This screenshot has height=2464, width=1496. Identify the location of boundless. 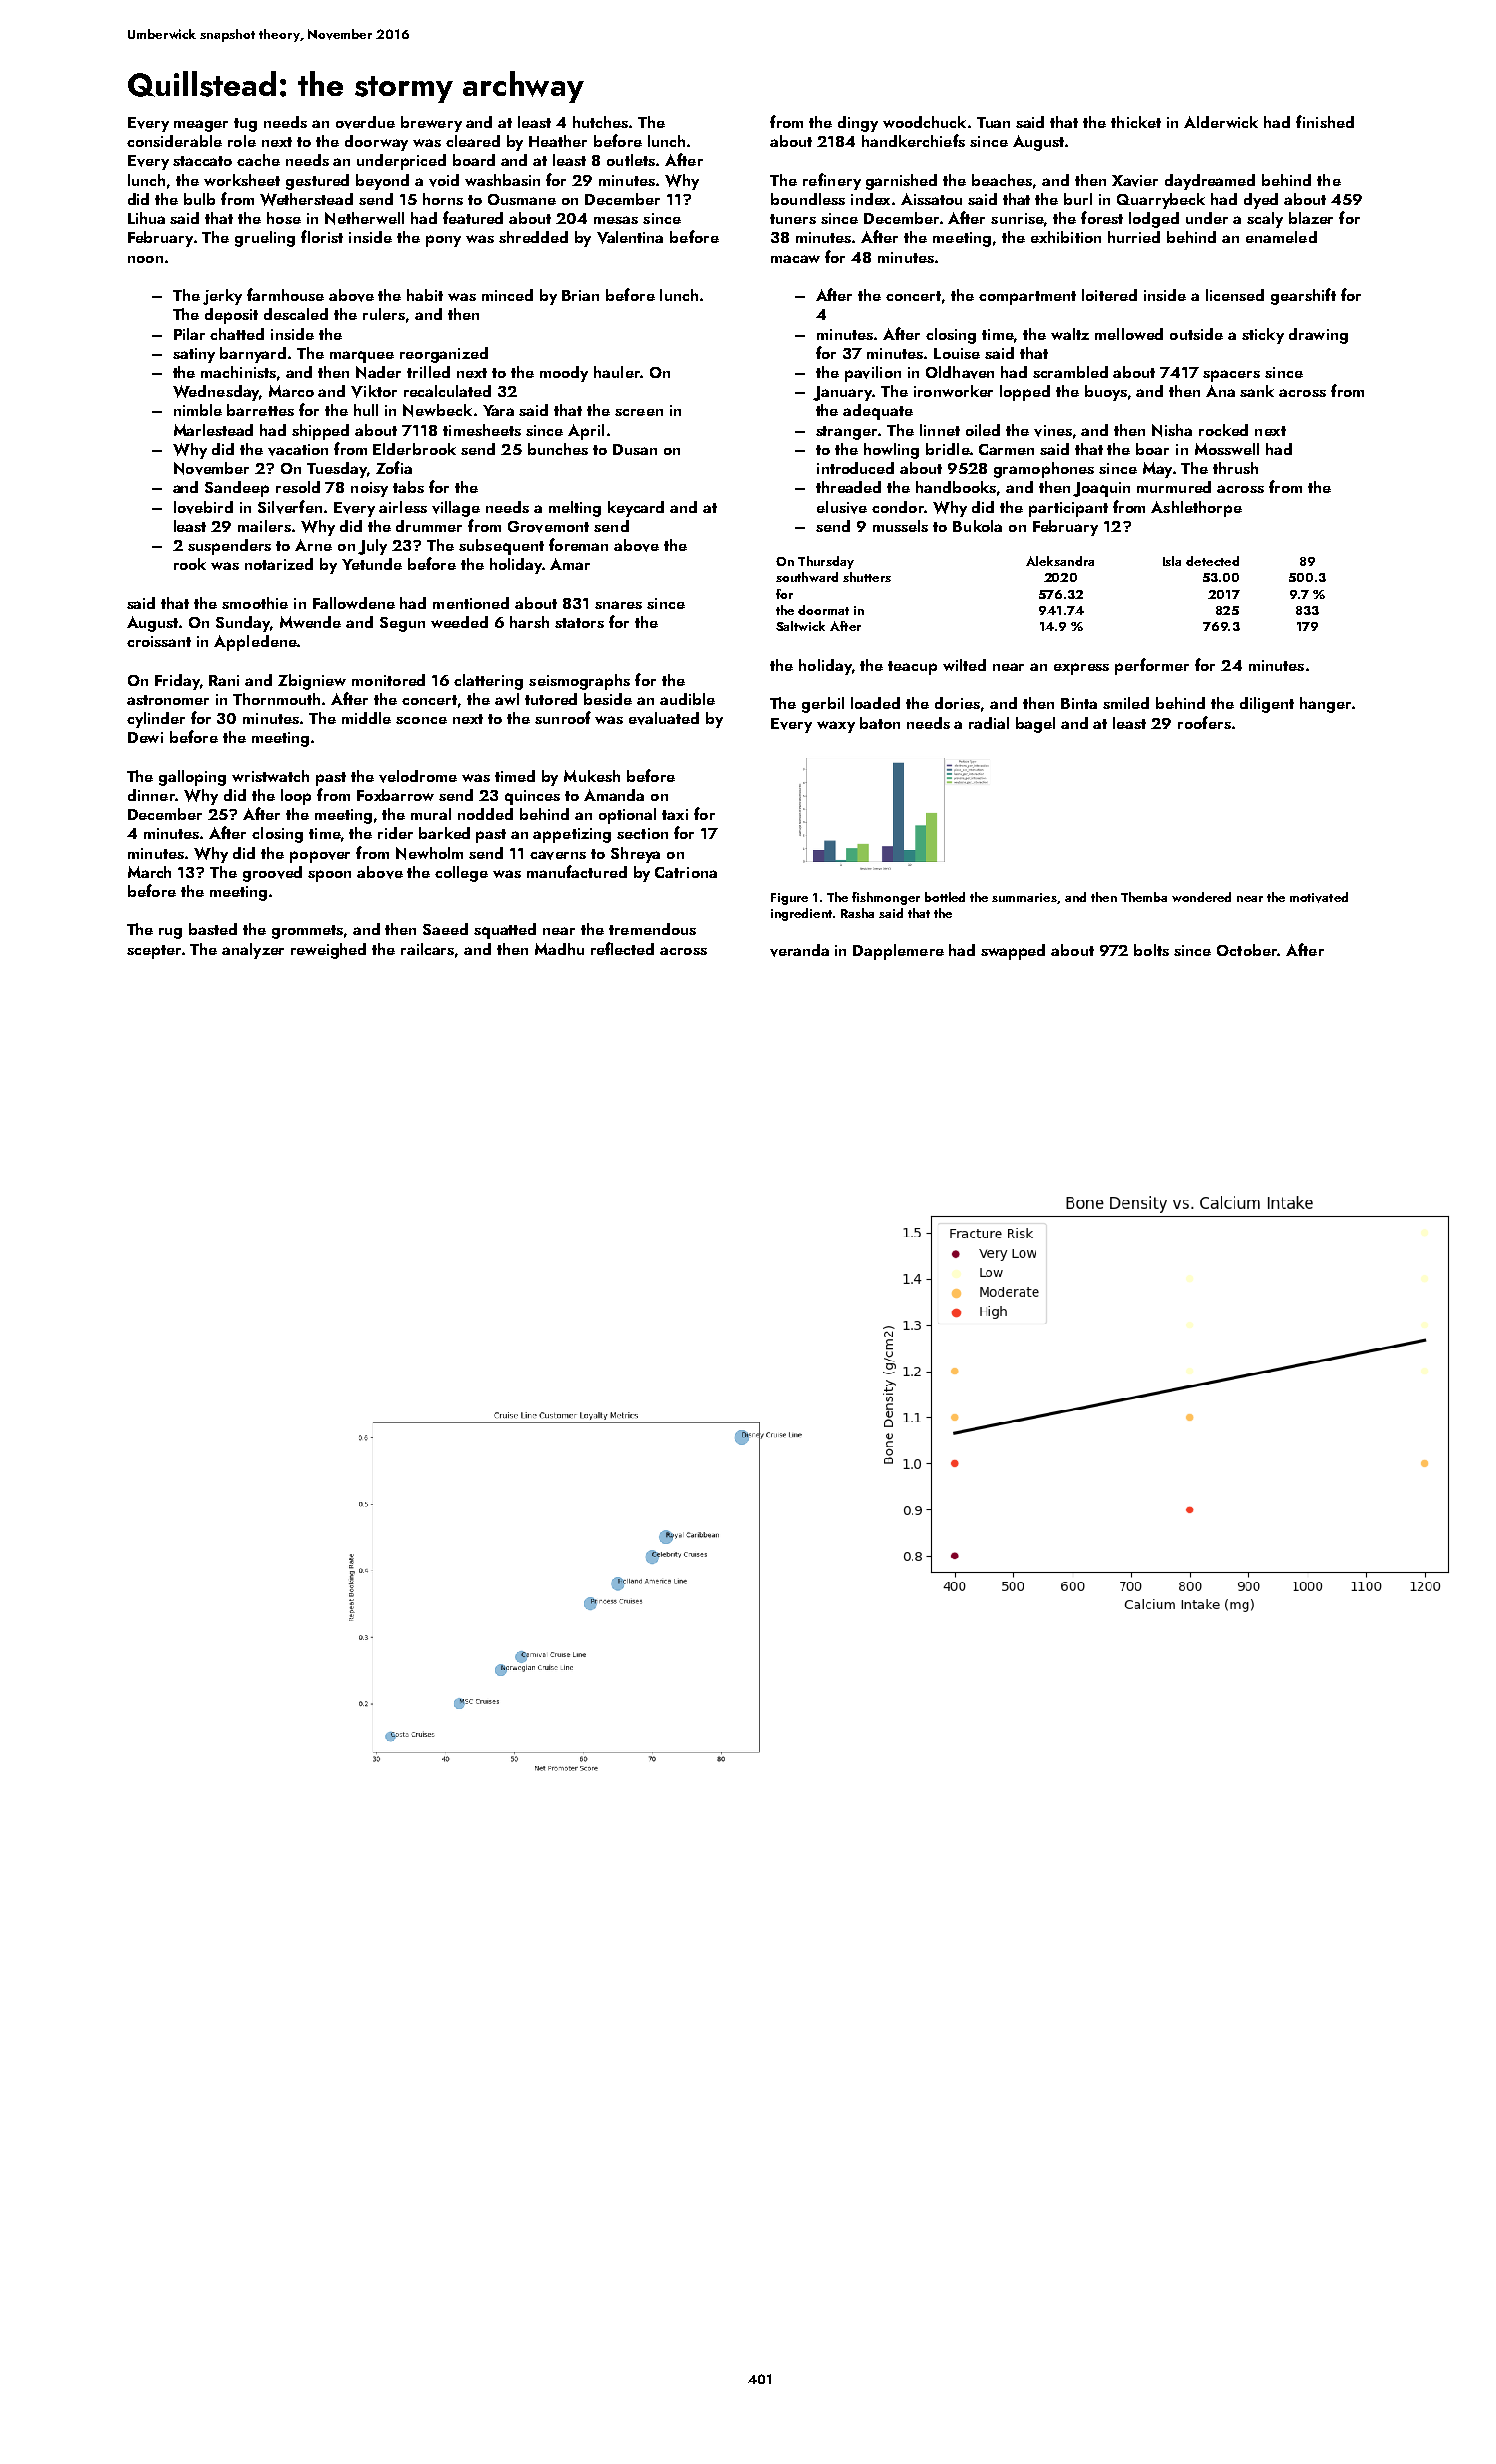
(808, 199).
